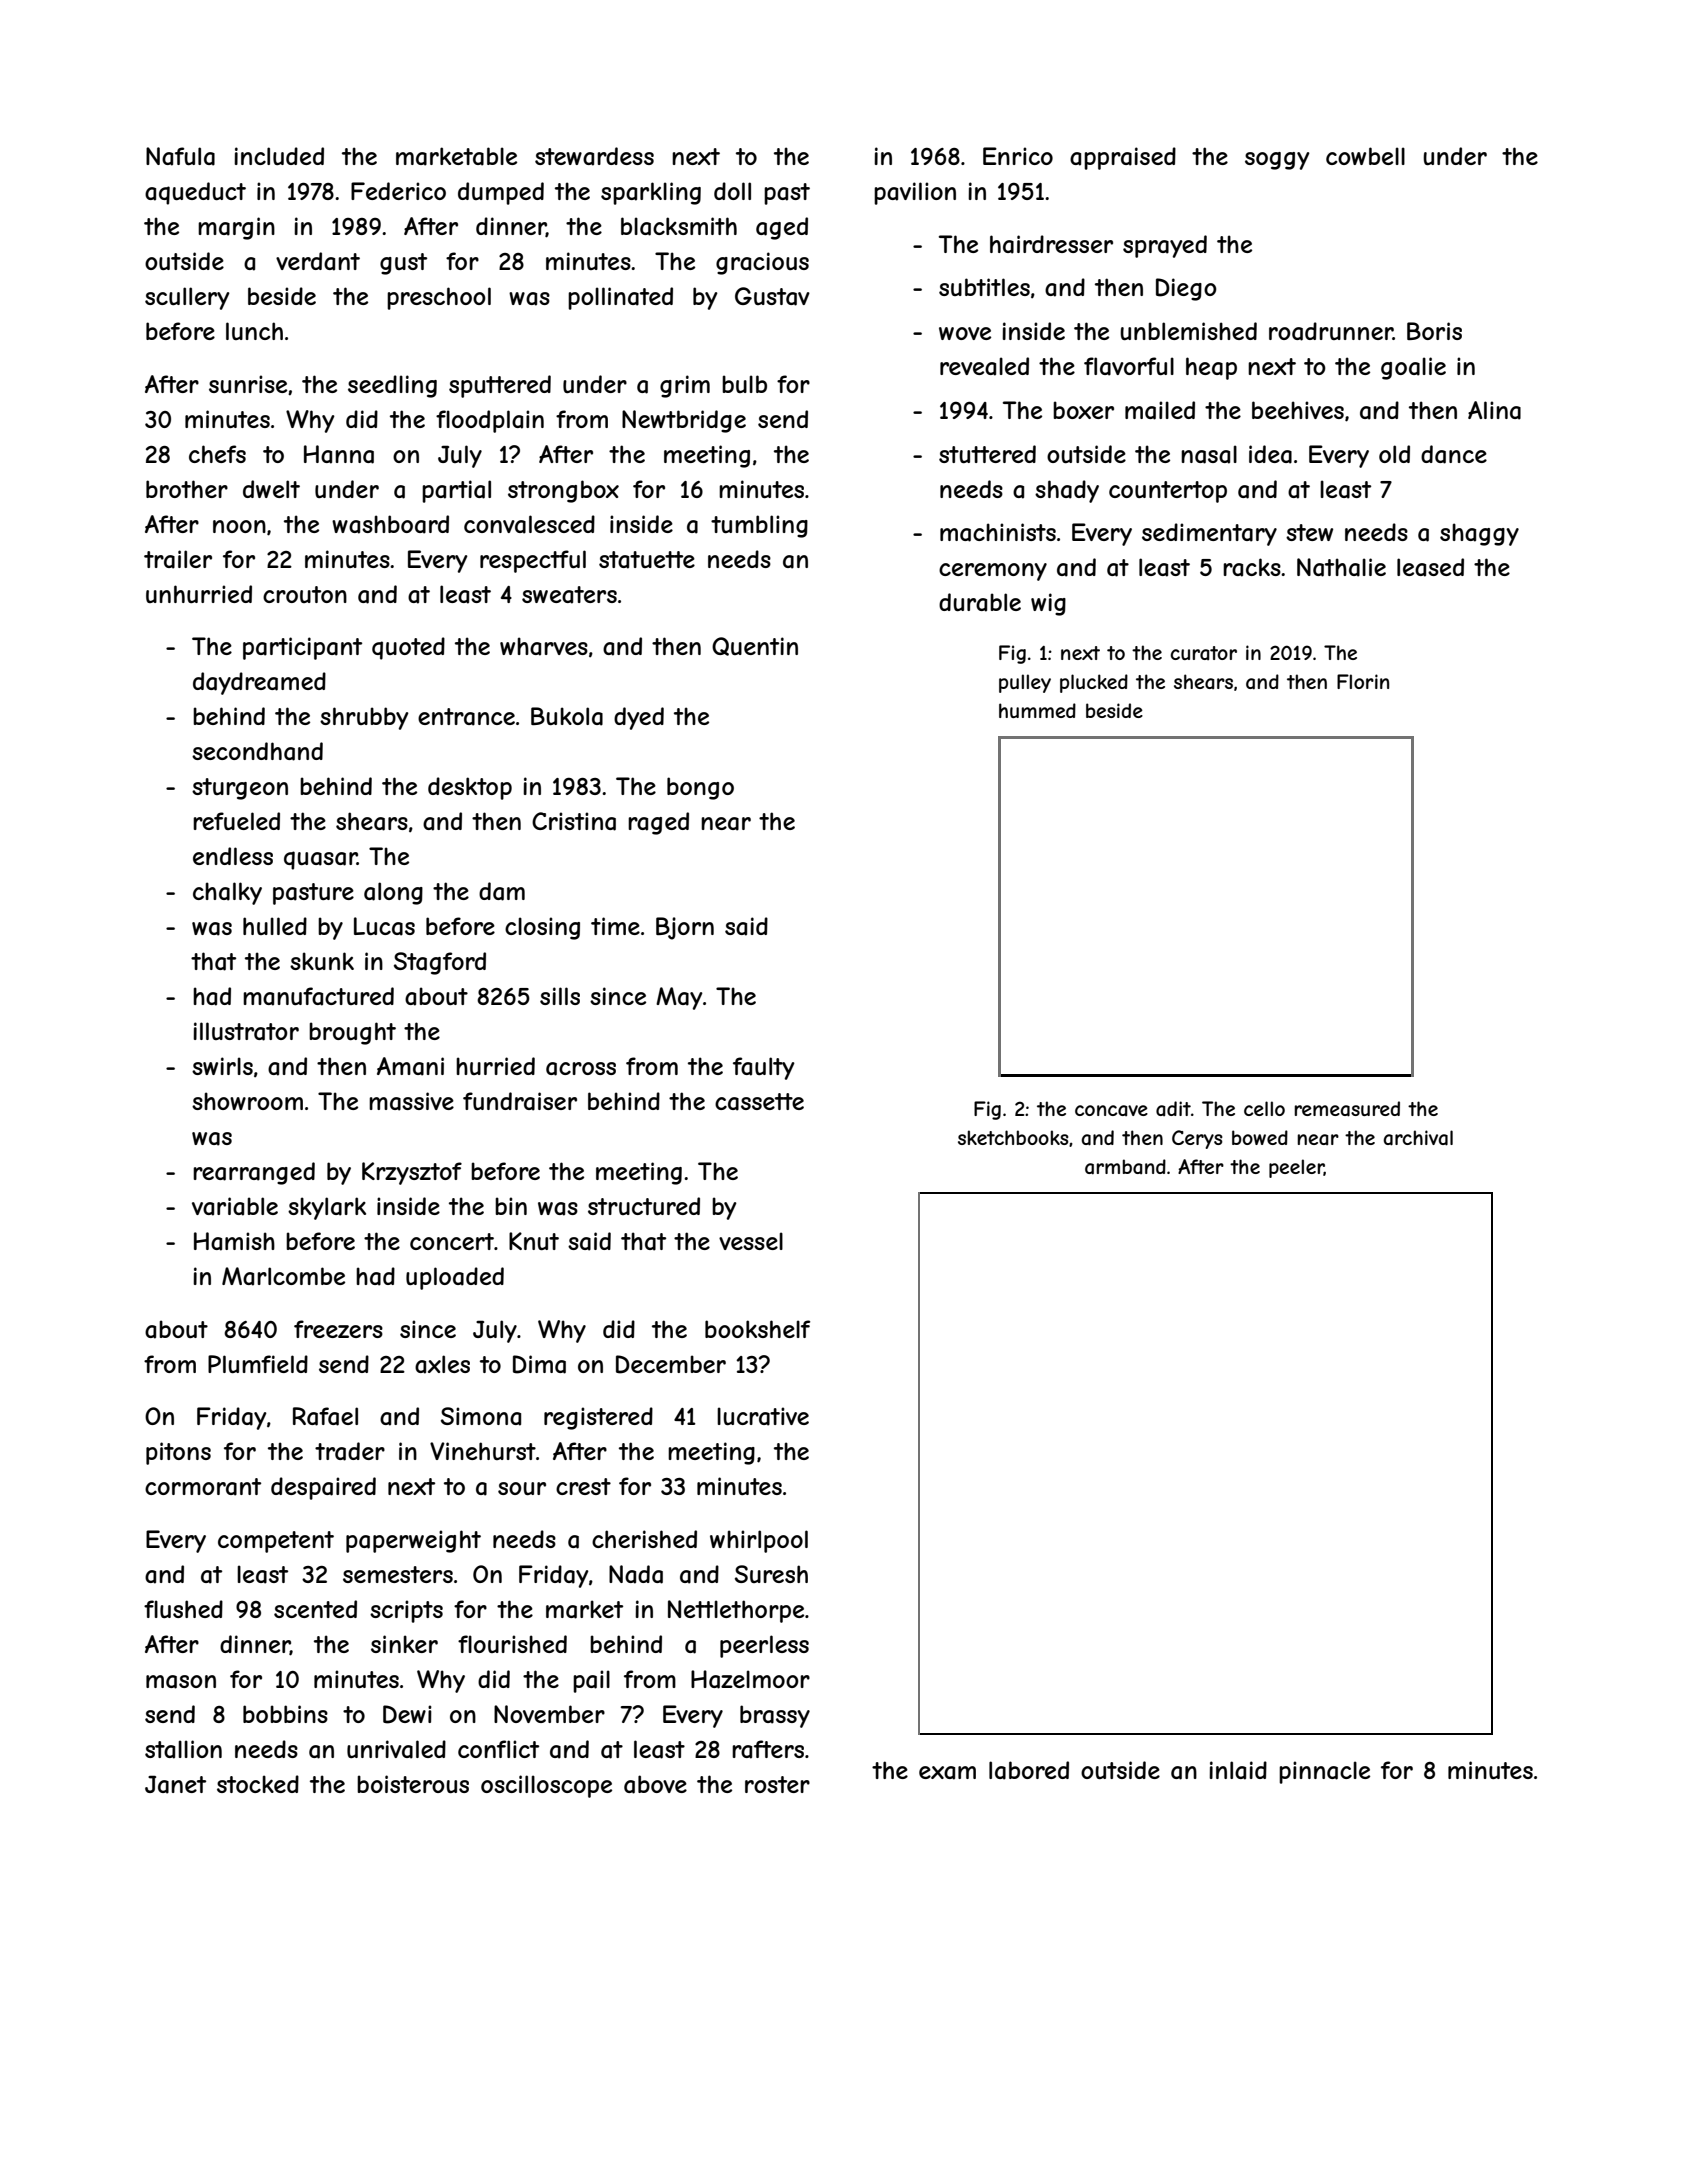 This screenshot has width=1683, height=2178. Describe the element at coordinates (398, 191) in the screenshot. I see `Federico` at that location.
